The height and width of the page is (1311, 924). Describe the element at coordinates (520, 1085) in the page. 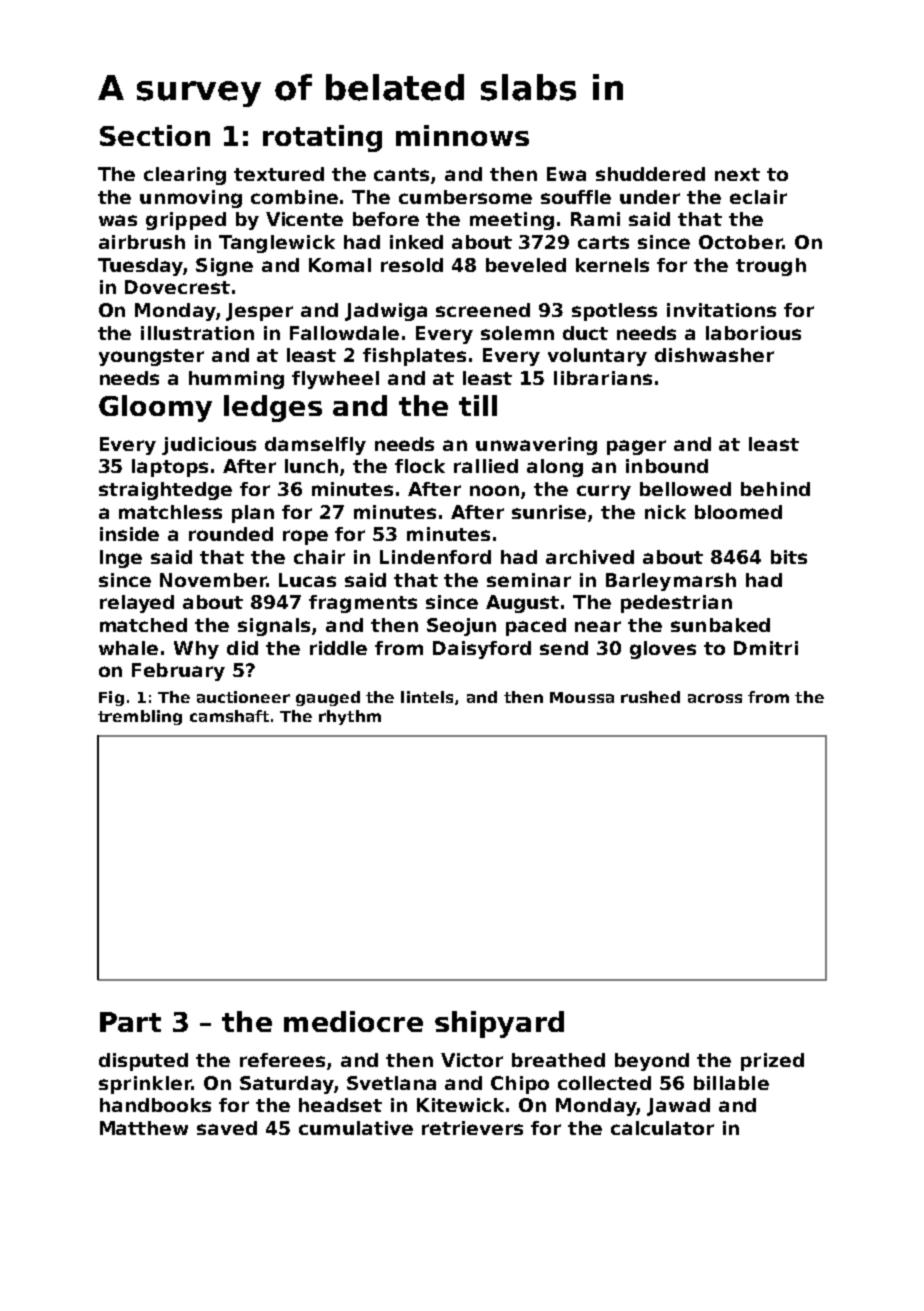

I see `Chipo` at that location.
